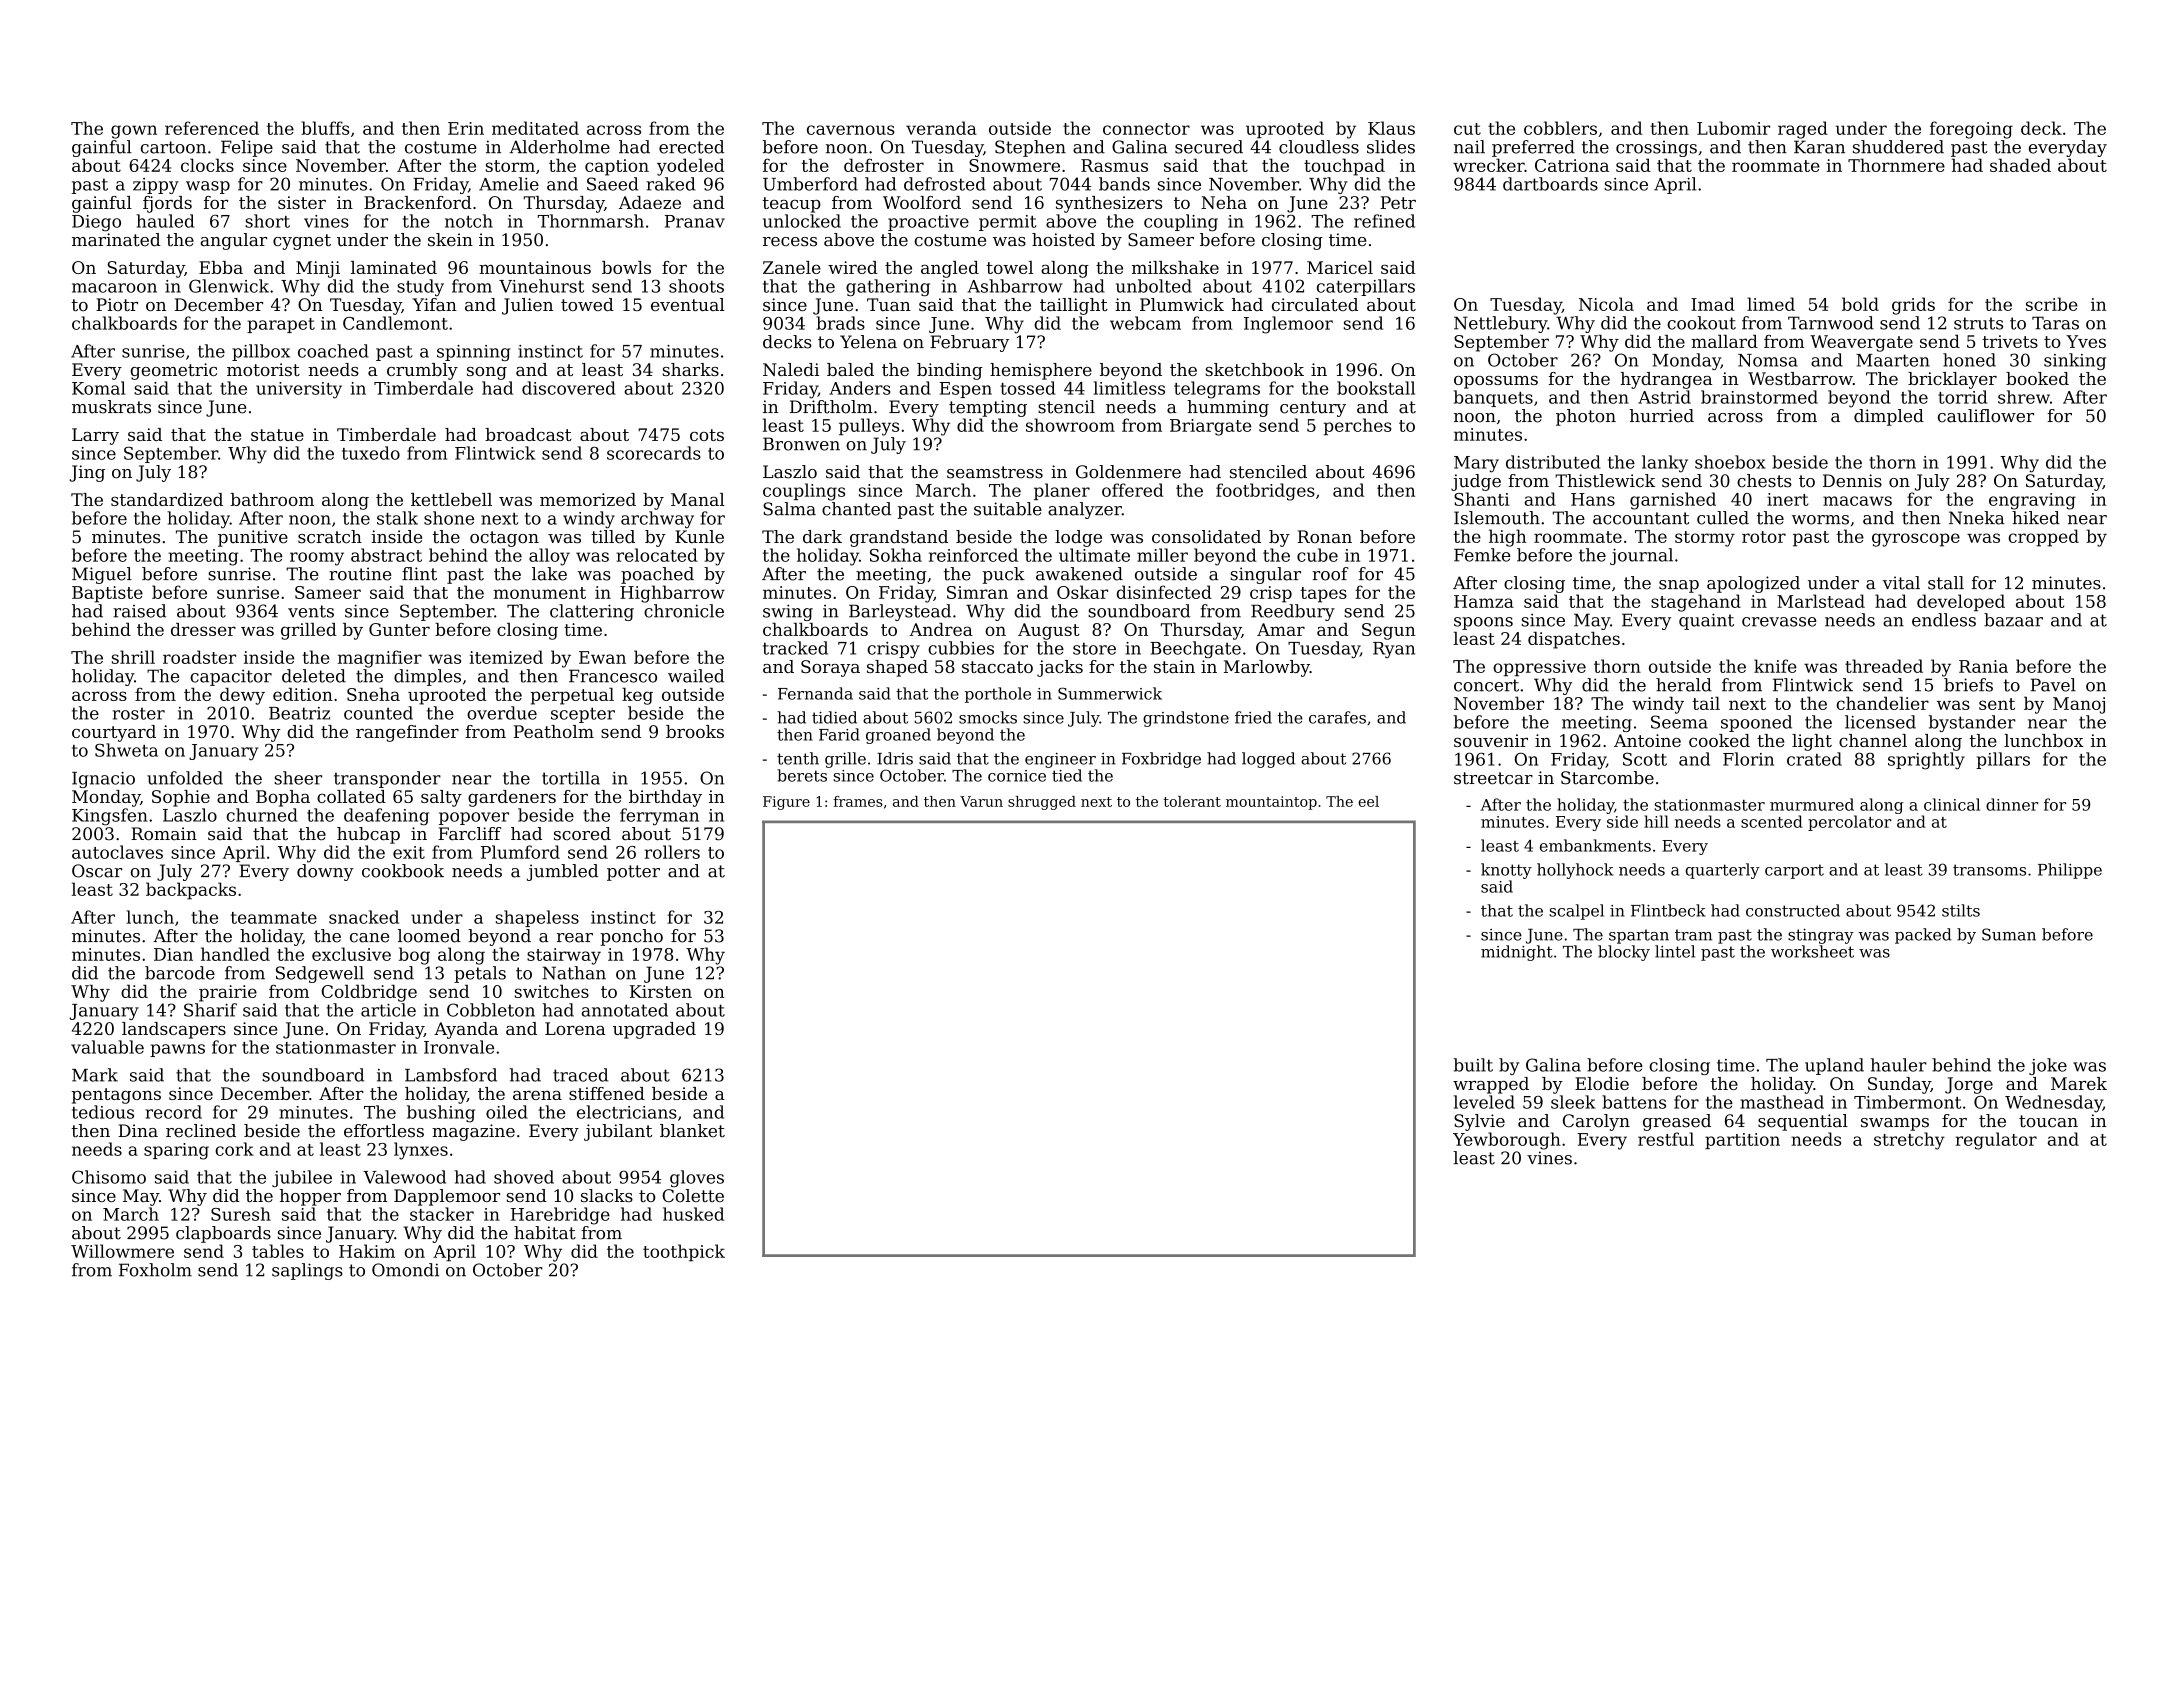 Image resolution: width=2178 pixels, height=1683 pixels. What do you see at coordinates (174, 1030) in the page?
I see `landscapers` at bounding box center [174, 1030].
